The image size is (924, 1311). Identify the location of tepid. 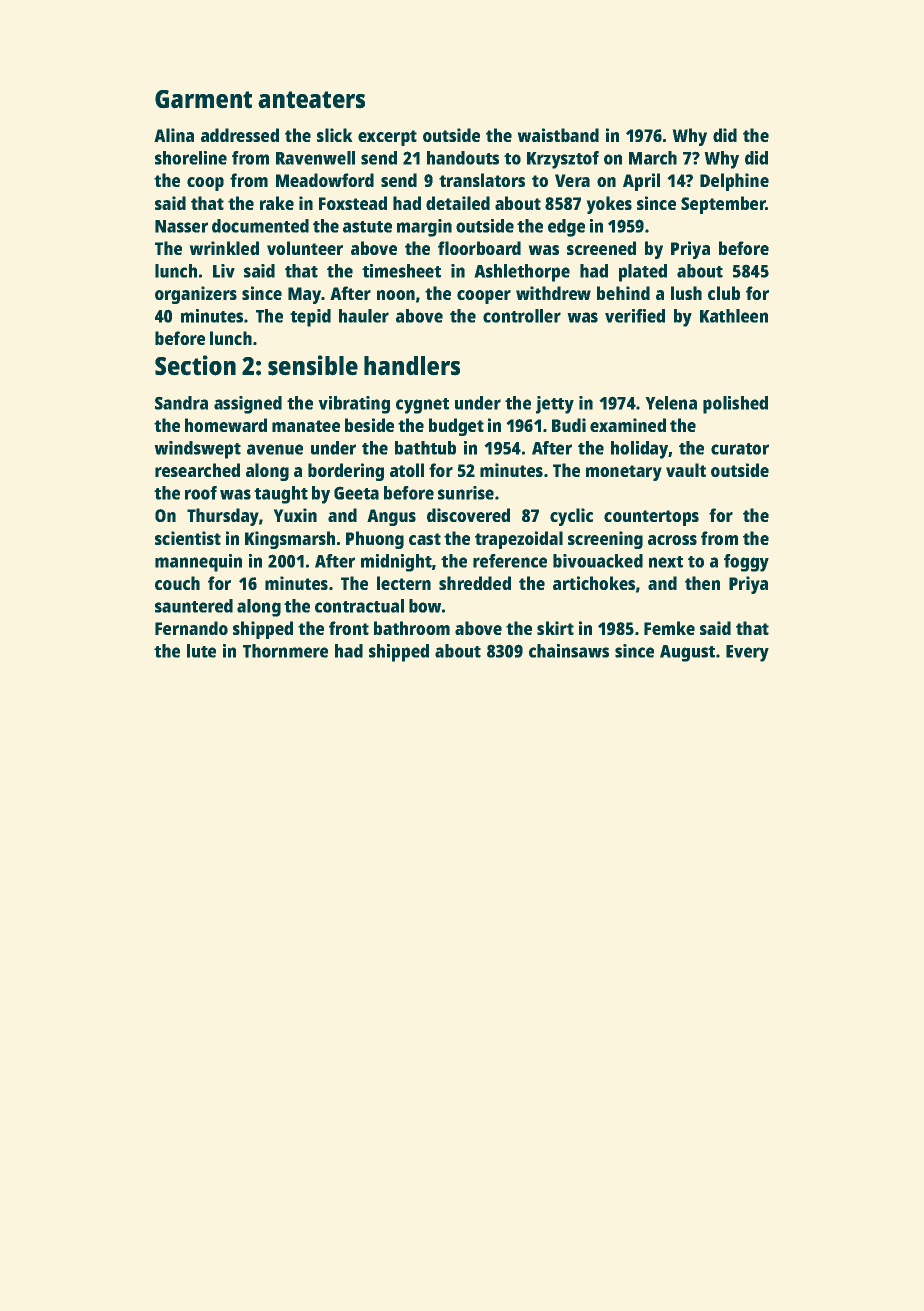
(310, 318).
